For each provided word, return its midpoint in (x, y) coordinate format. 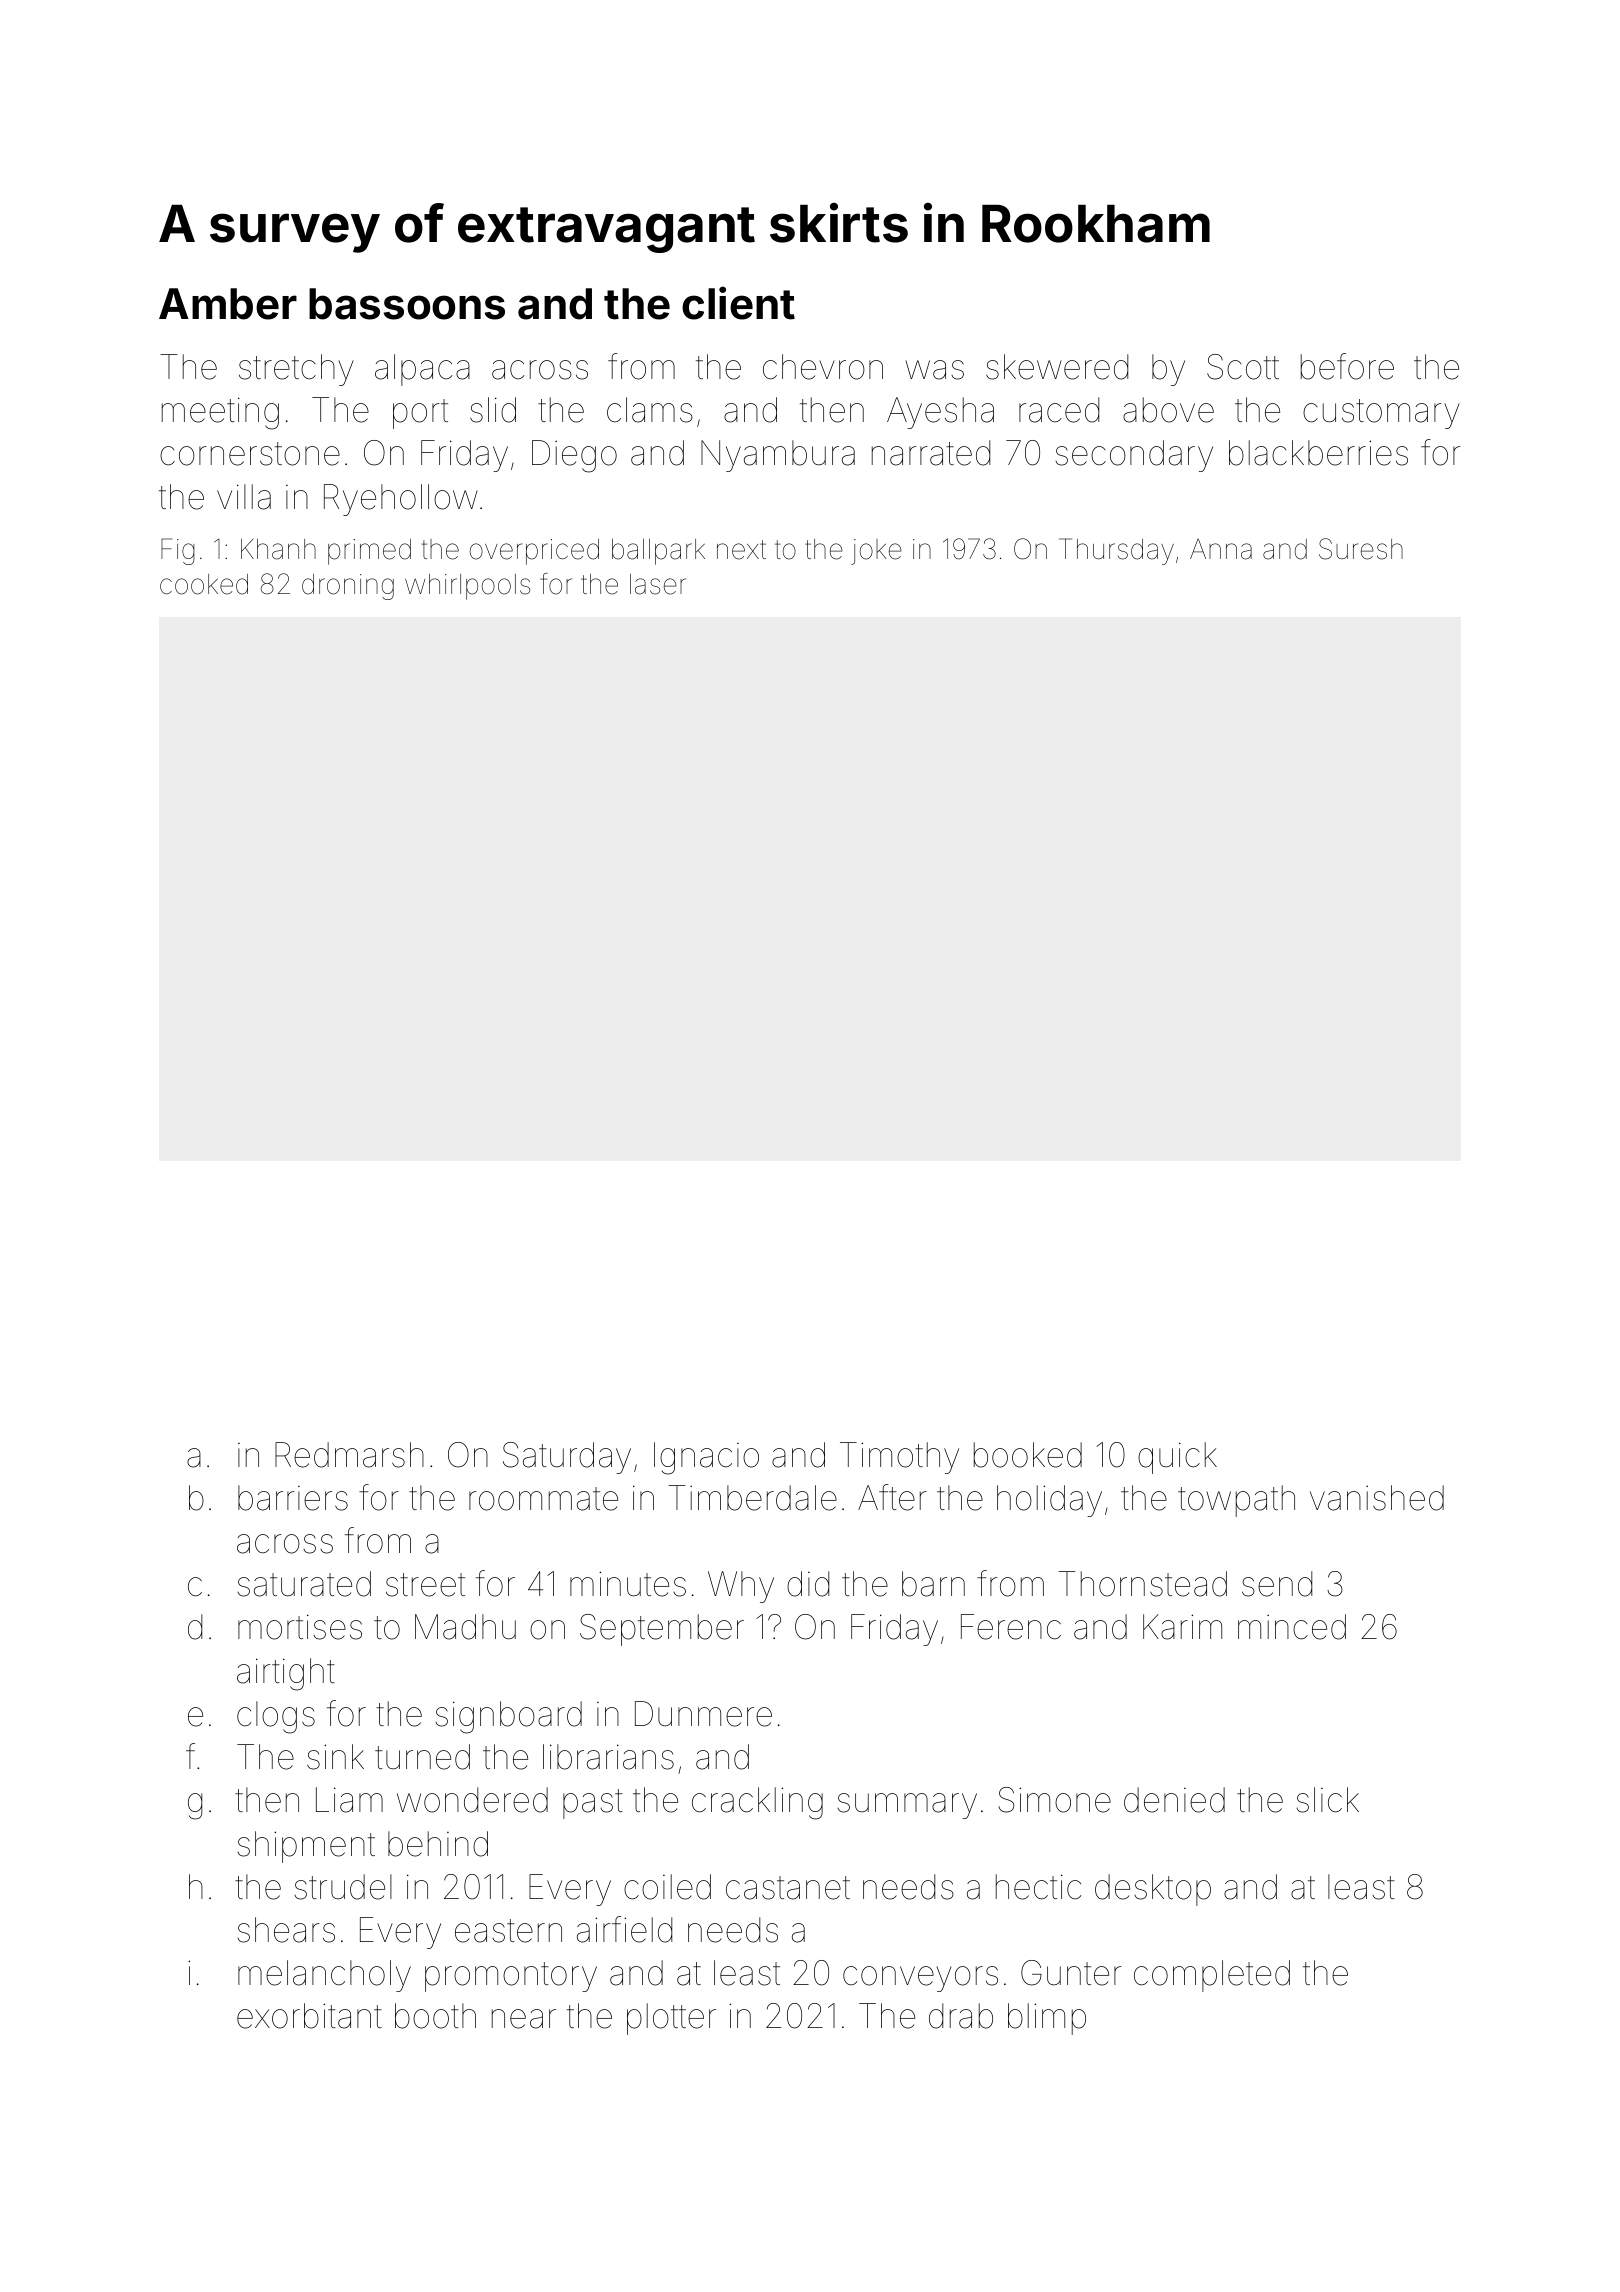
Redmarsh (349, 1455)
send (1277, 1584)
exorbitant (309, 2016)
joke (876, 552)
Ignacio (706, 1458)
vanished (1377, 1498)
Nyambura (778, 456)
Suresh (1361, 549)
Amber (228, 304)
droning (348, 587)
